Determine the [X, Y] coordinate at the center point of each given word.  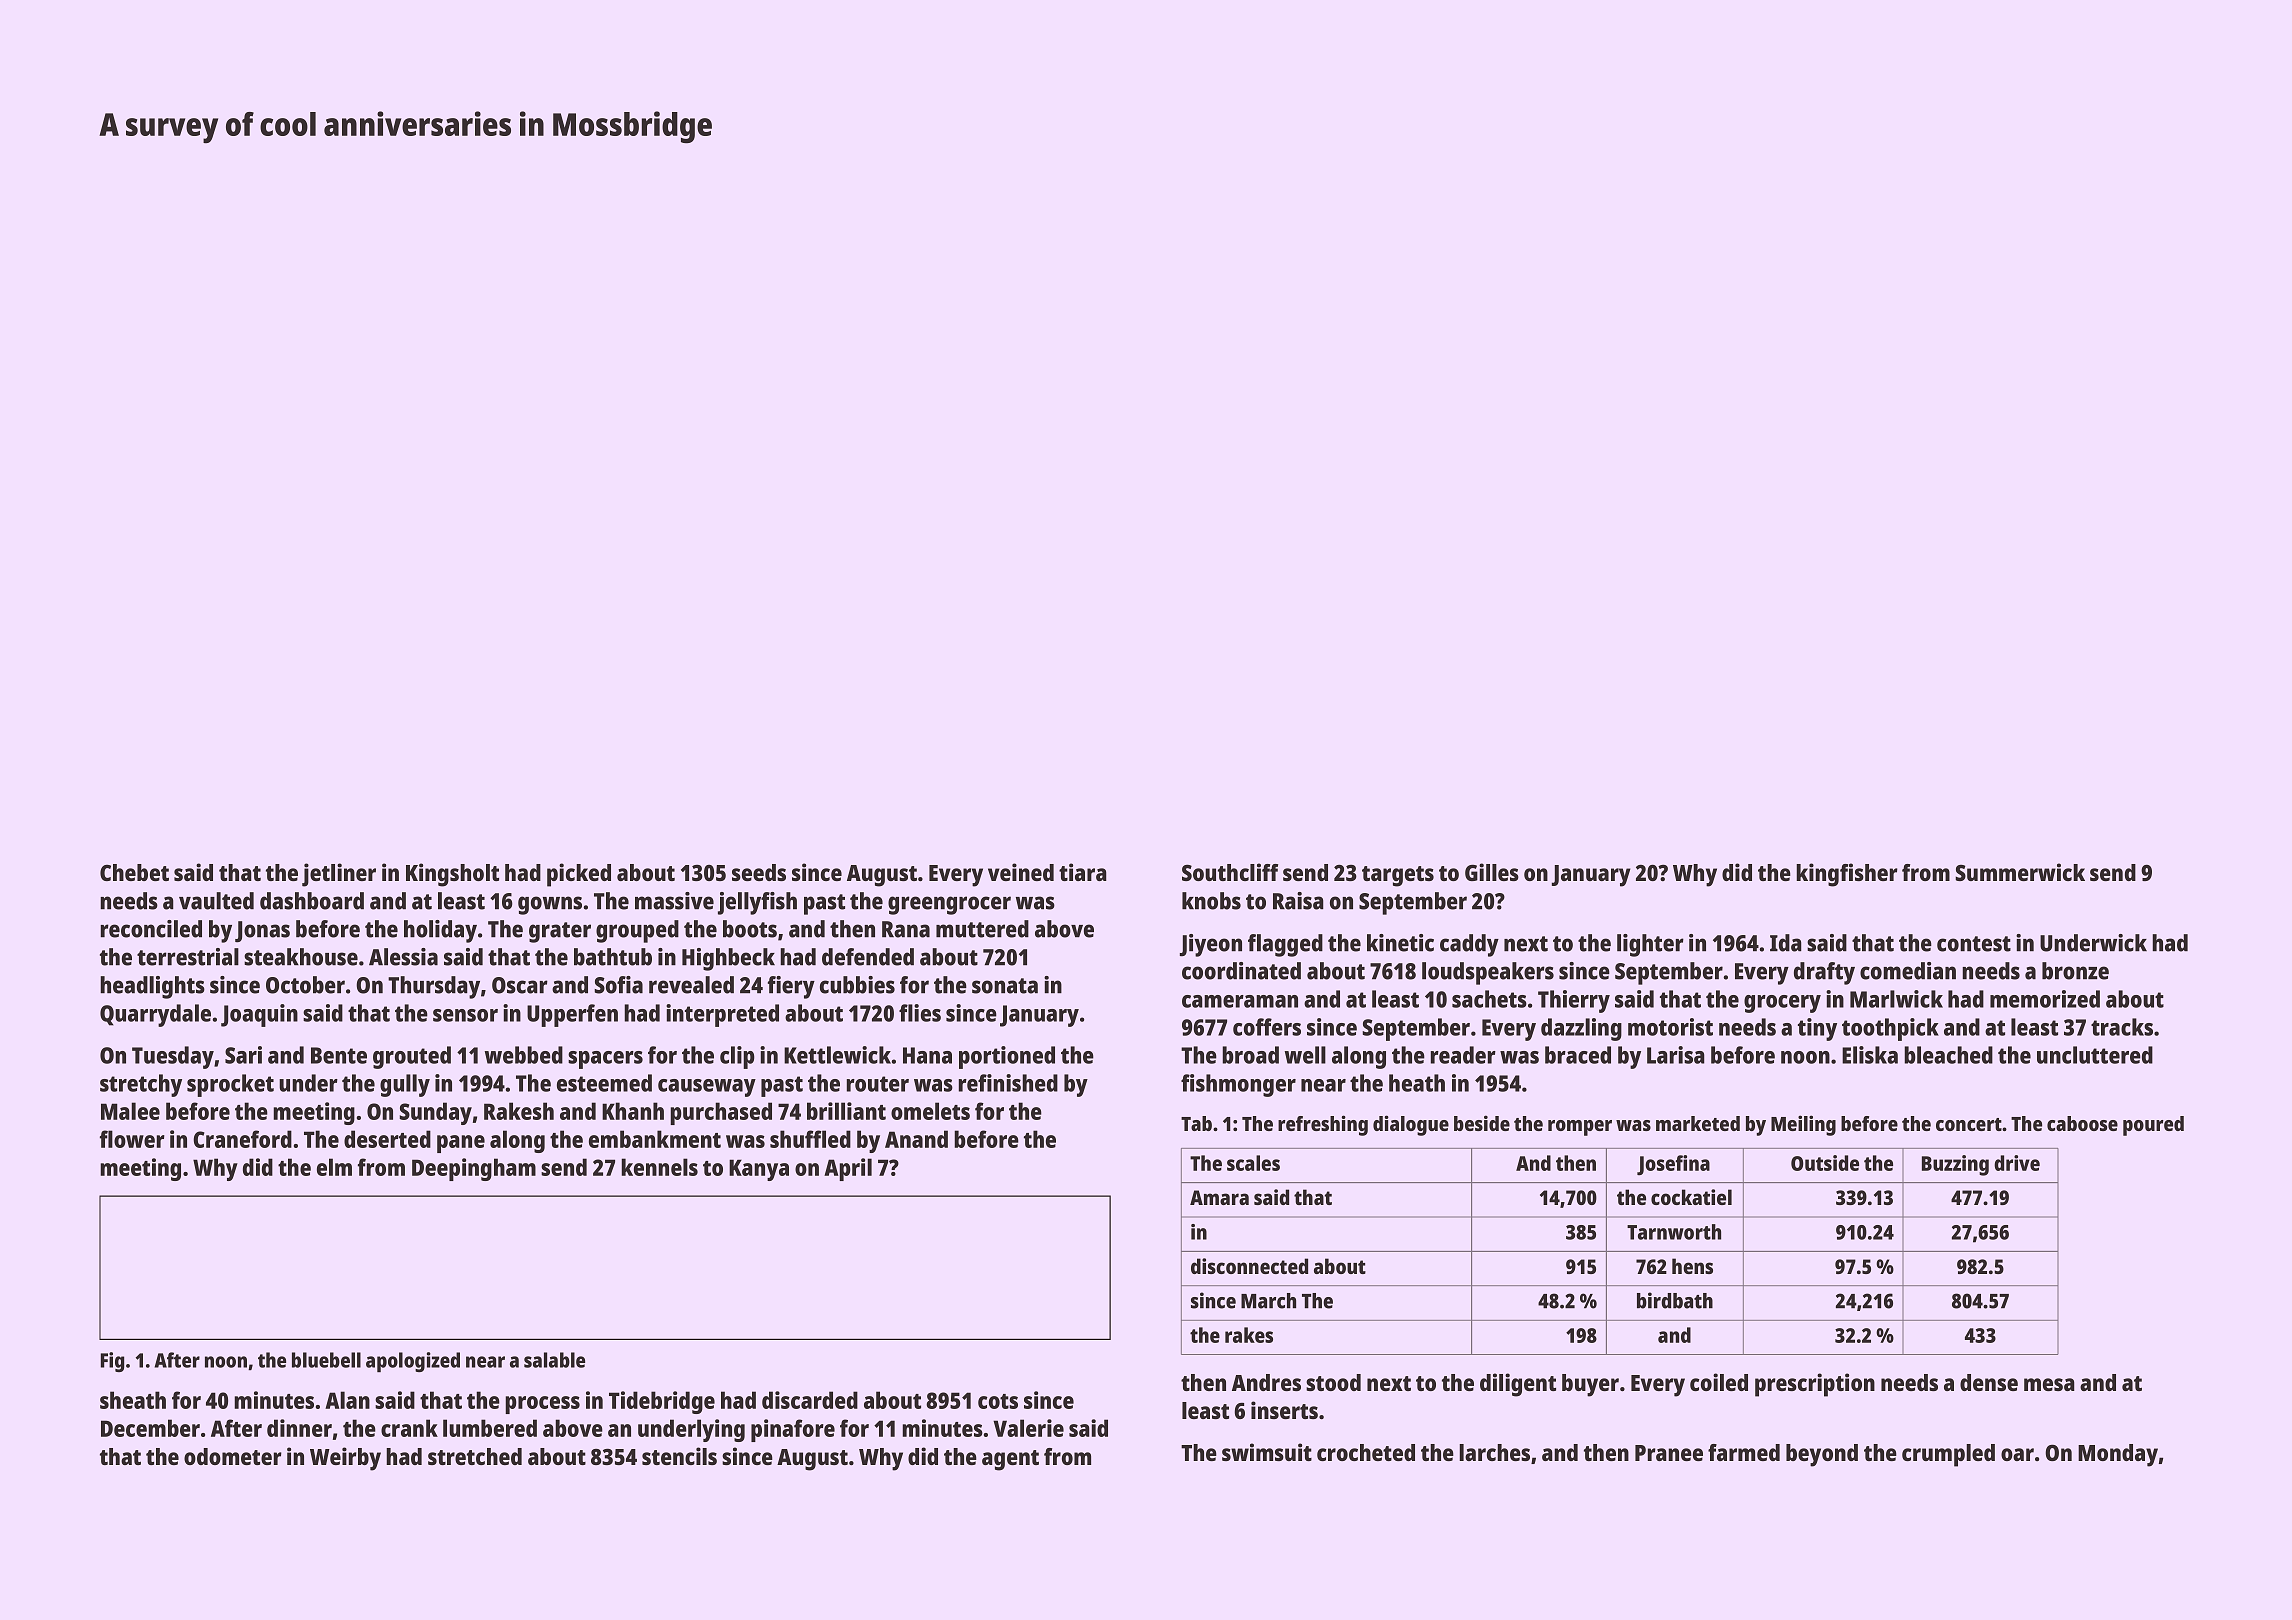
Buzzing [1955, 1165]
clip [737, 1057]
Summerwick [2020, 872]
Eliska [1870, 1055]
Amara [1219, 1197]
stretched [475, 1456]
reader [1463, 1055]
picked [579, 875]
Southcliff [1230, 872]
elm [334, 1167]
